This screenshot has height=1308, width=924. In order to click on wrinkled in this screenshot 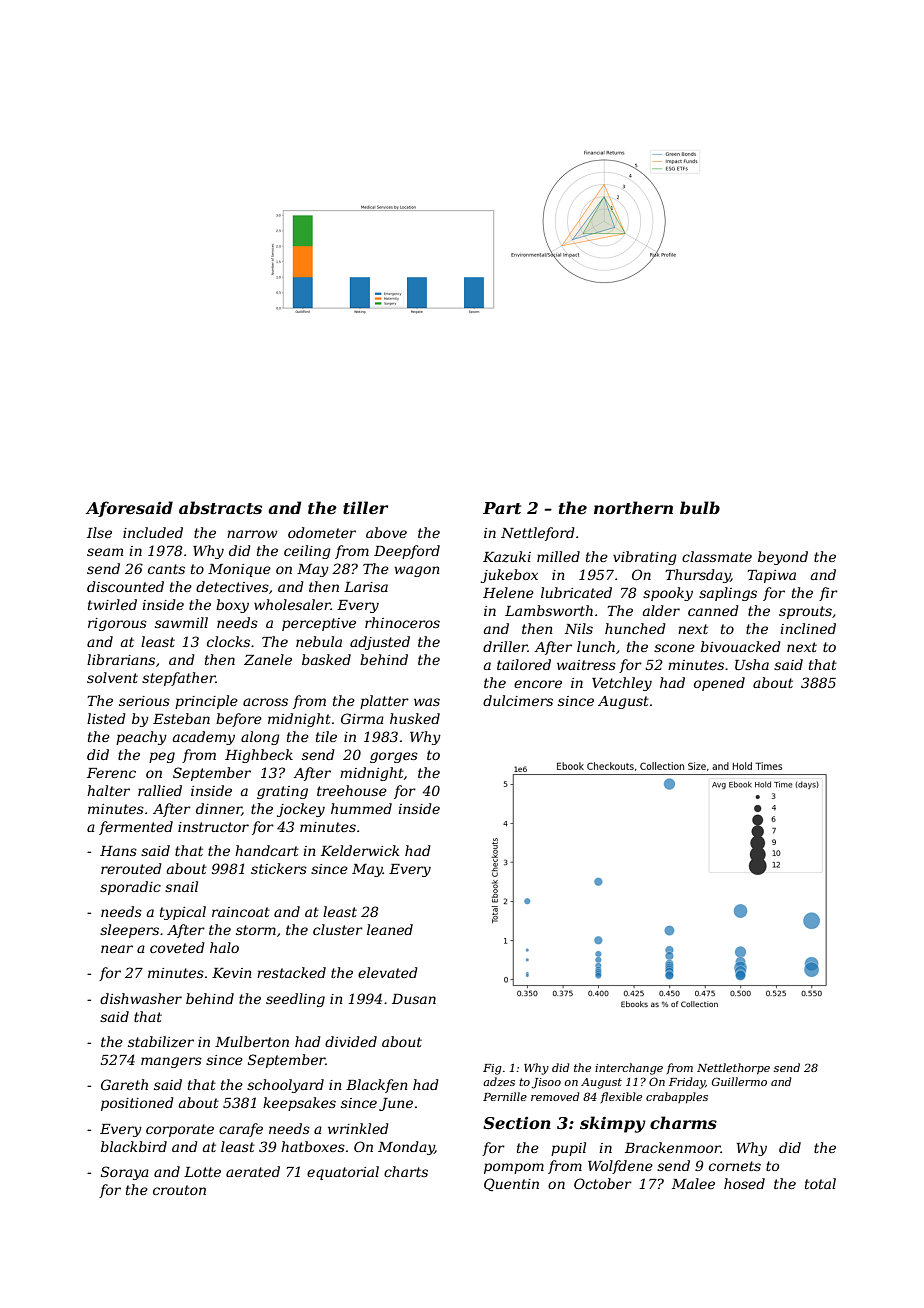, I will do `click(358, 1128)`.
